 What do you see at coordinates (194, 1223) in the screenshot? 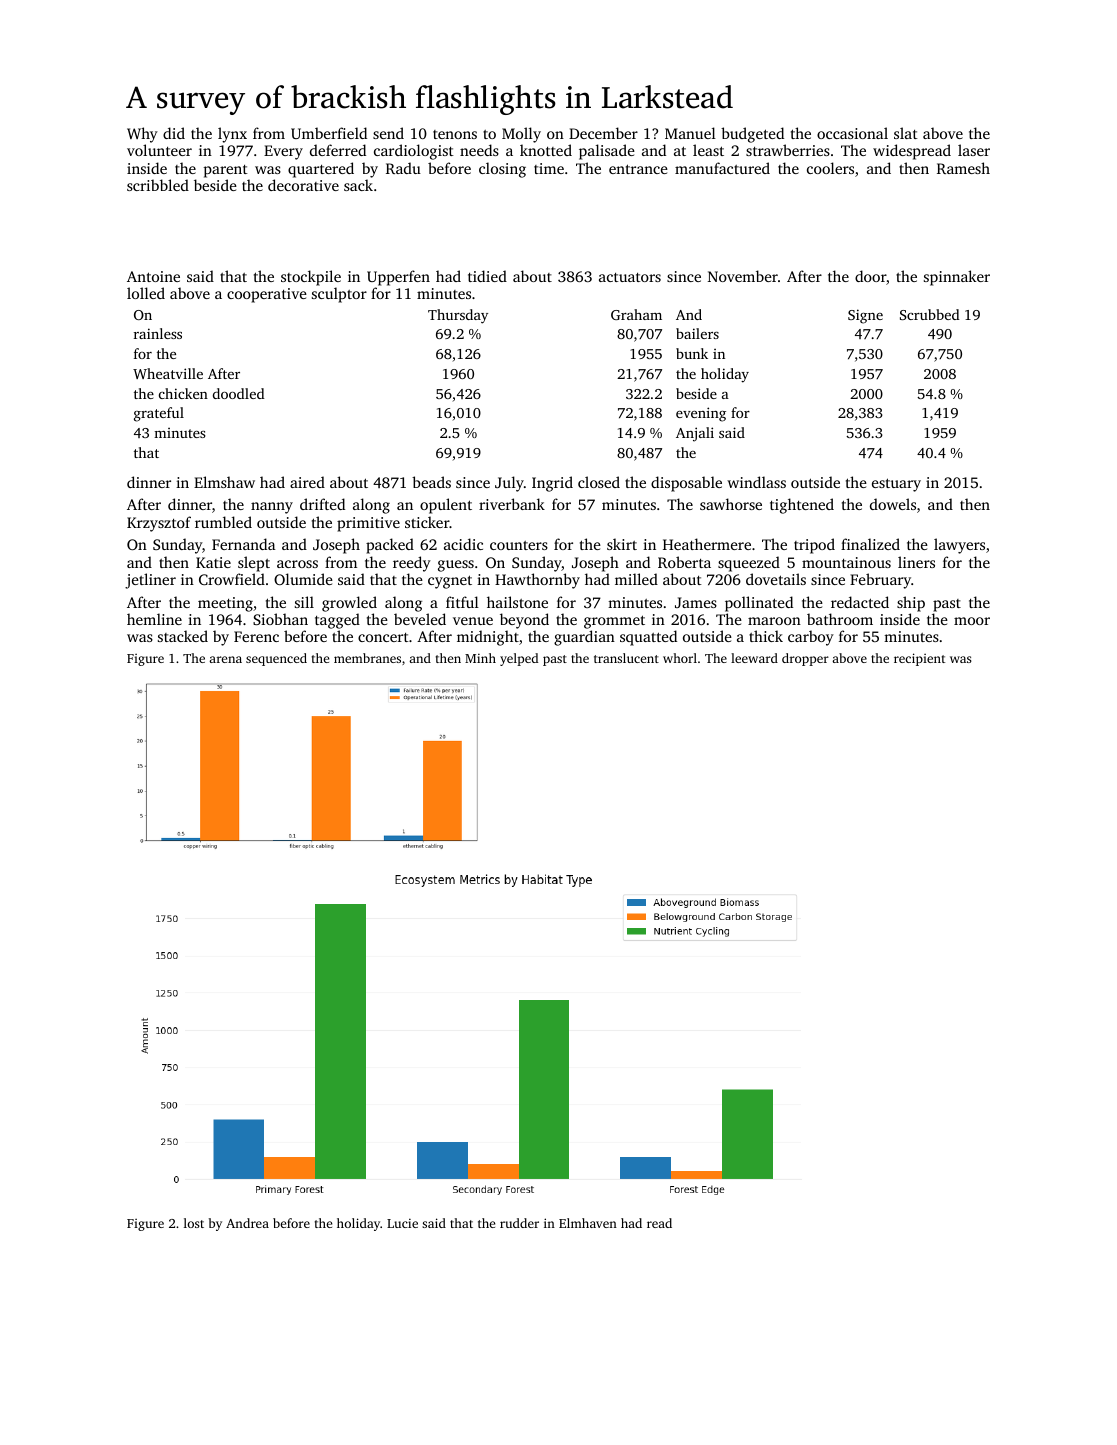
I see `lost` at bounding box center [194, 1223].
